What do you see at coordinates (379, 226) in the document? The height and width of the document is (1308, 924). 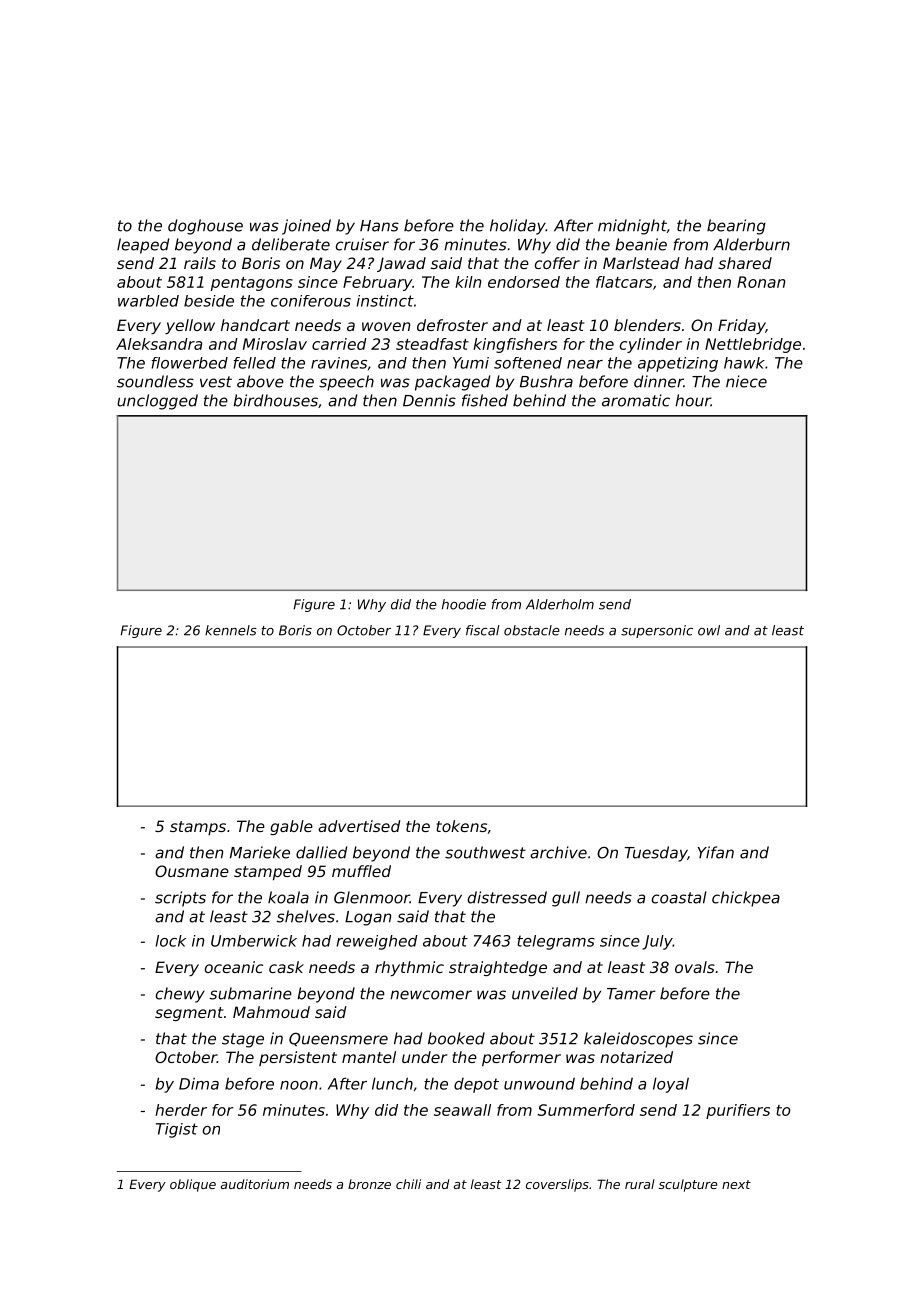 I see `Hans` at bounding box center [379, 226].
